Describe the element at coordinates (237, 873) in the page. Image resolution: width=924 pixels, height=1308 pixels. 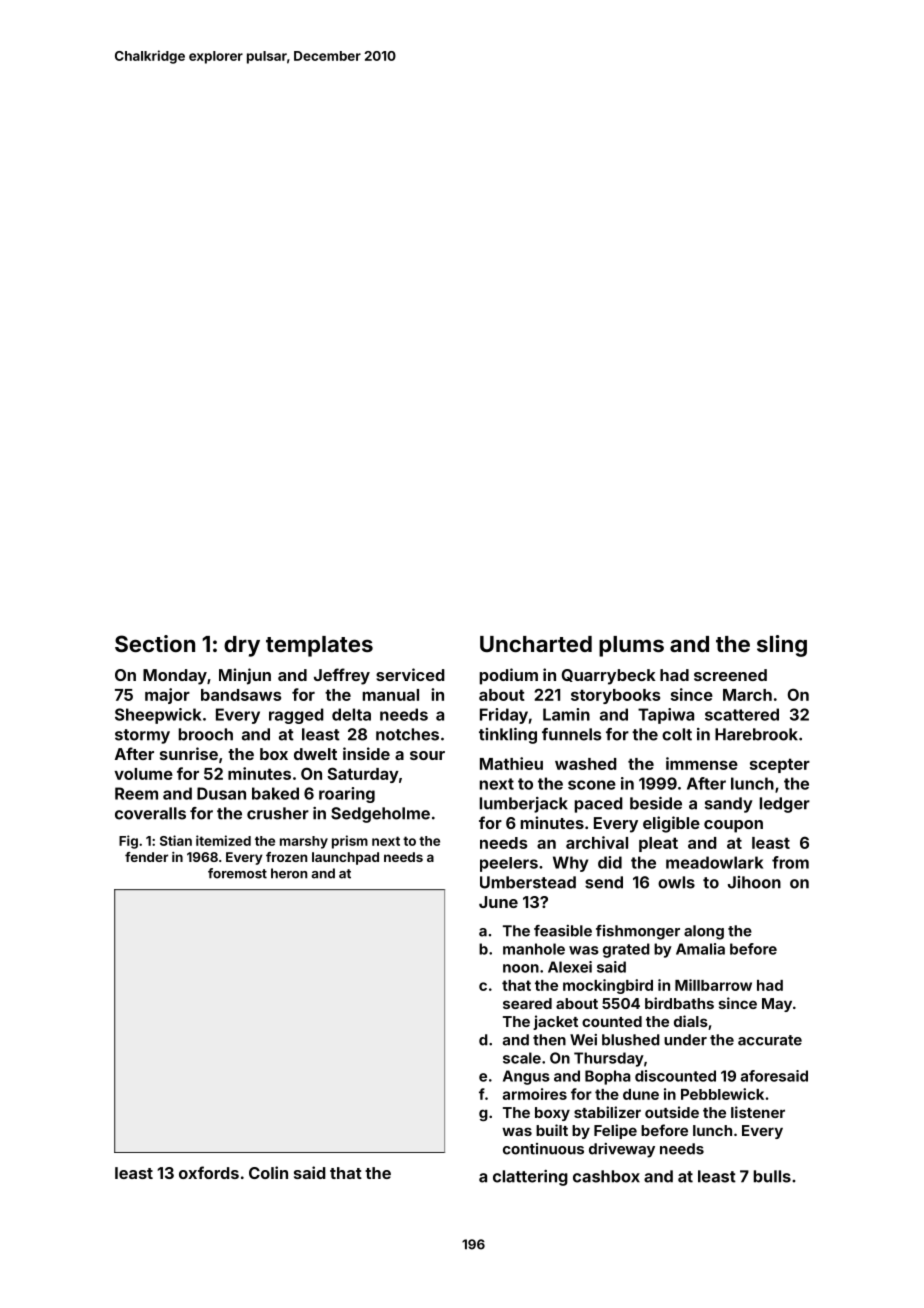
I see `foremost` at that location.
